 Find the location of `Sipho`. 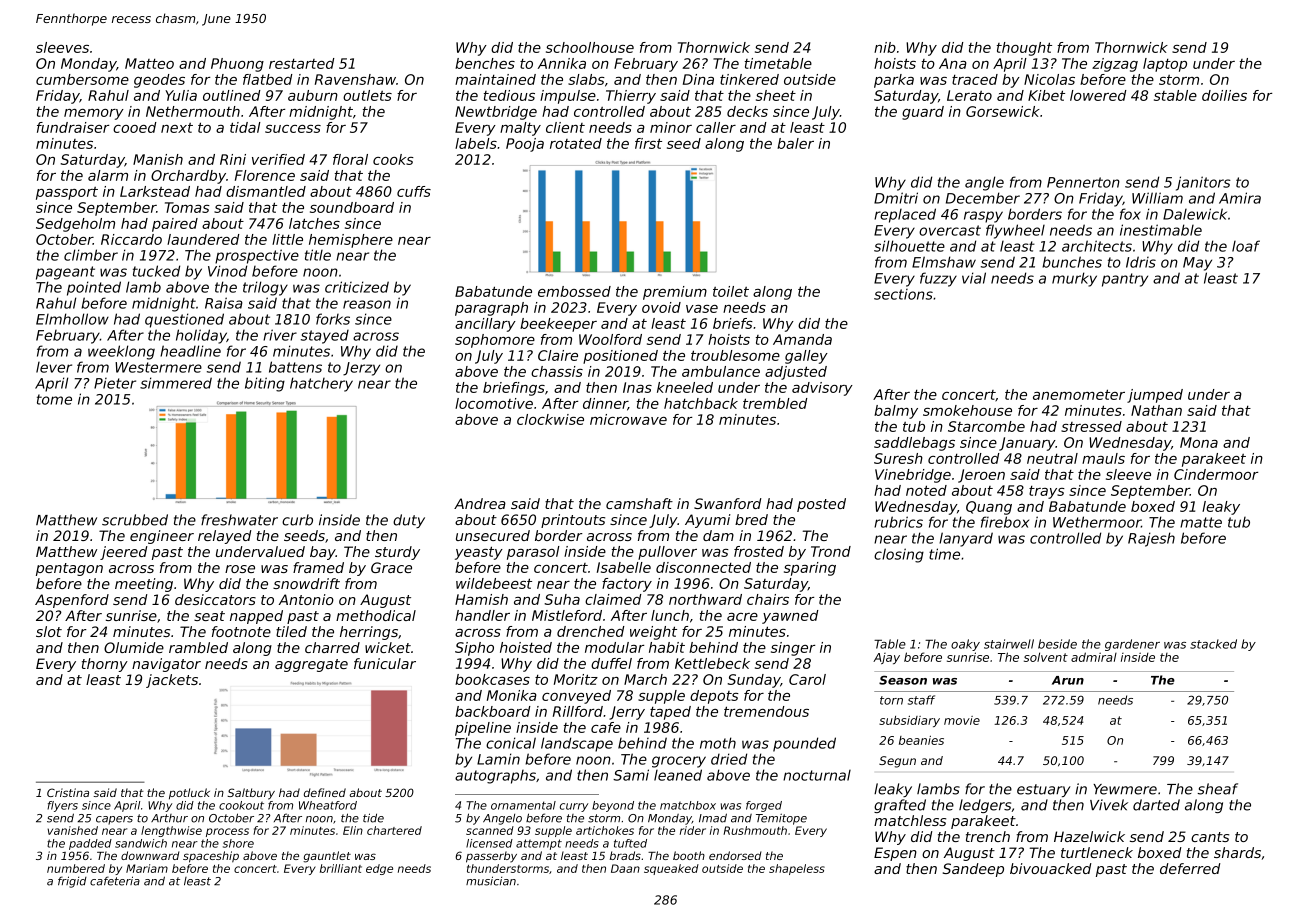

Sipho is located at coordinates (474, 649).
